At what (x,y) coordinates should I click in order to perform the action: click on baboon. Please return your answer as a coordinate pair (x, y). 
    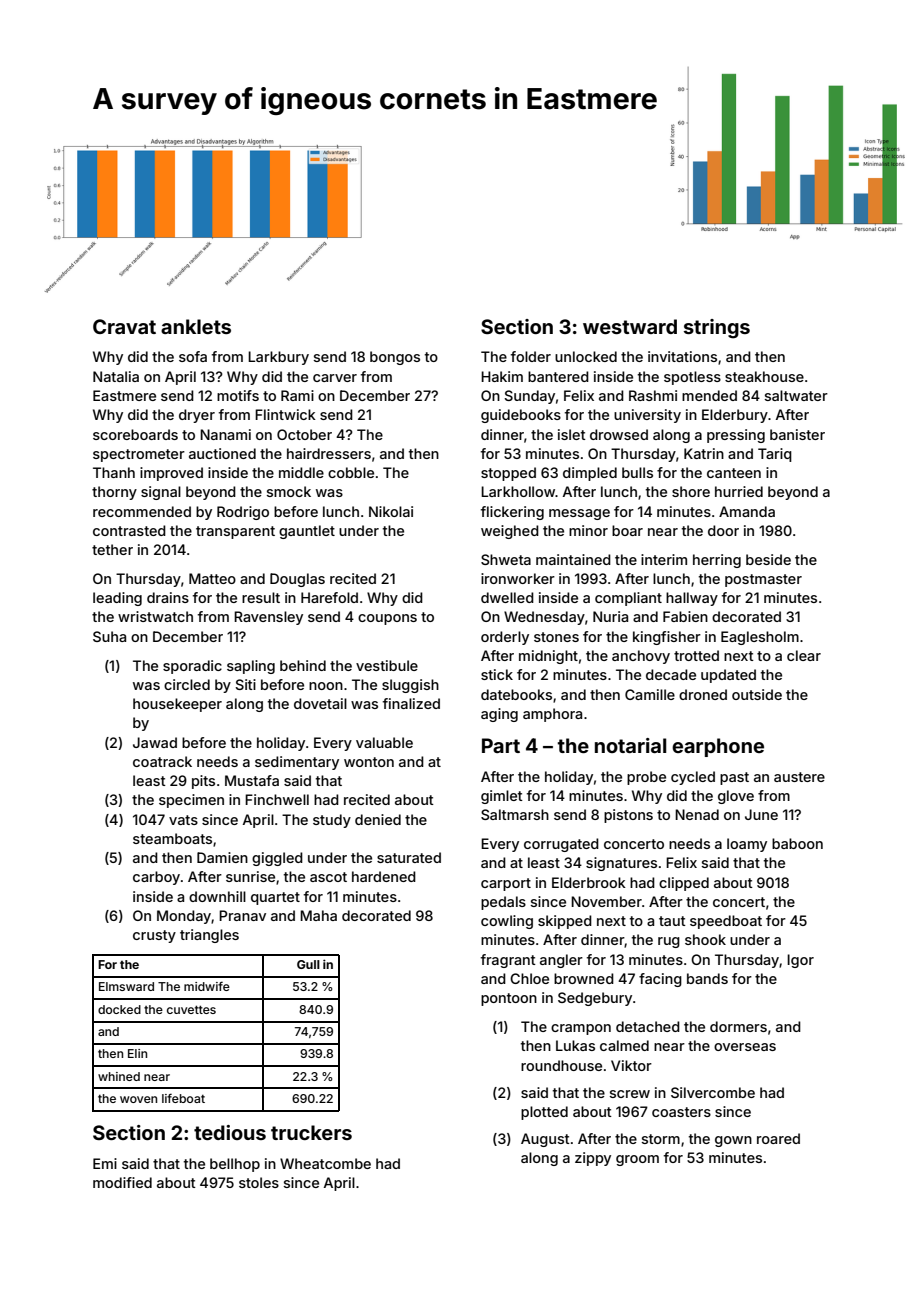
    Looking at the image, I should click on (797, 843).
